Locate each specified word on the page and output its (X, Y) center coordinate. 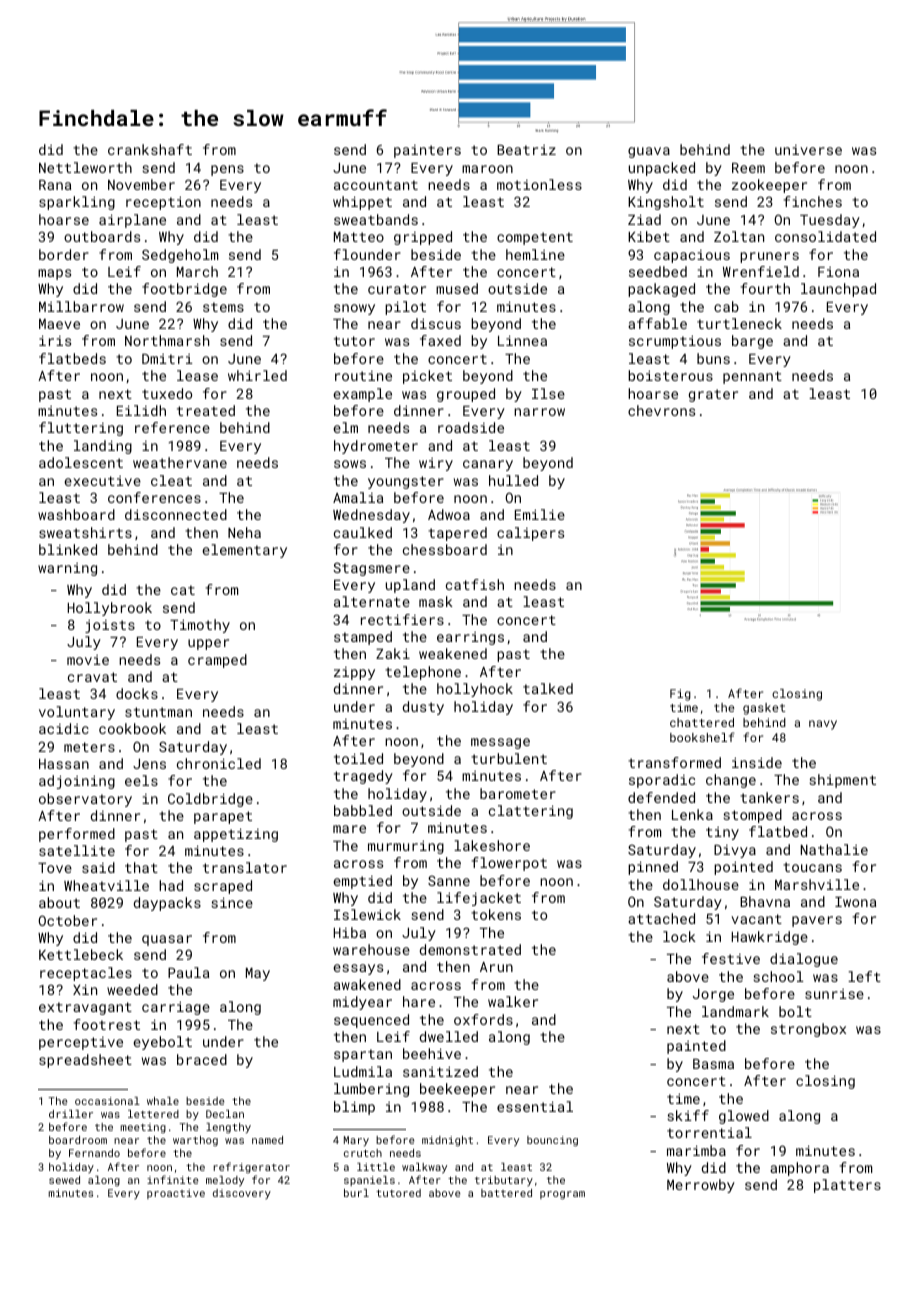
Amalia (358, 497)
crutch (363, 1153)
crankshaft (150, 149)
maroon (487, 169)
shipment (842, 781)
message (500, 743)
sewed (64, 1180)
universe (808, 150)
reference (172, 427)
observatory (85, 800)
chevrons (661, 410)
